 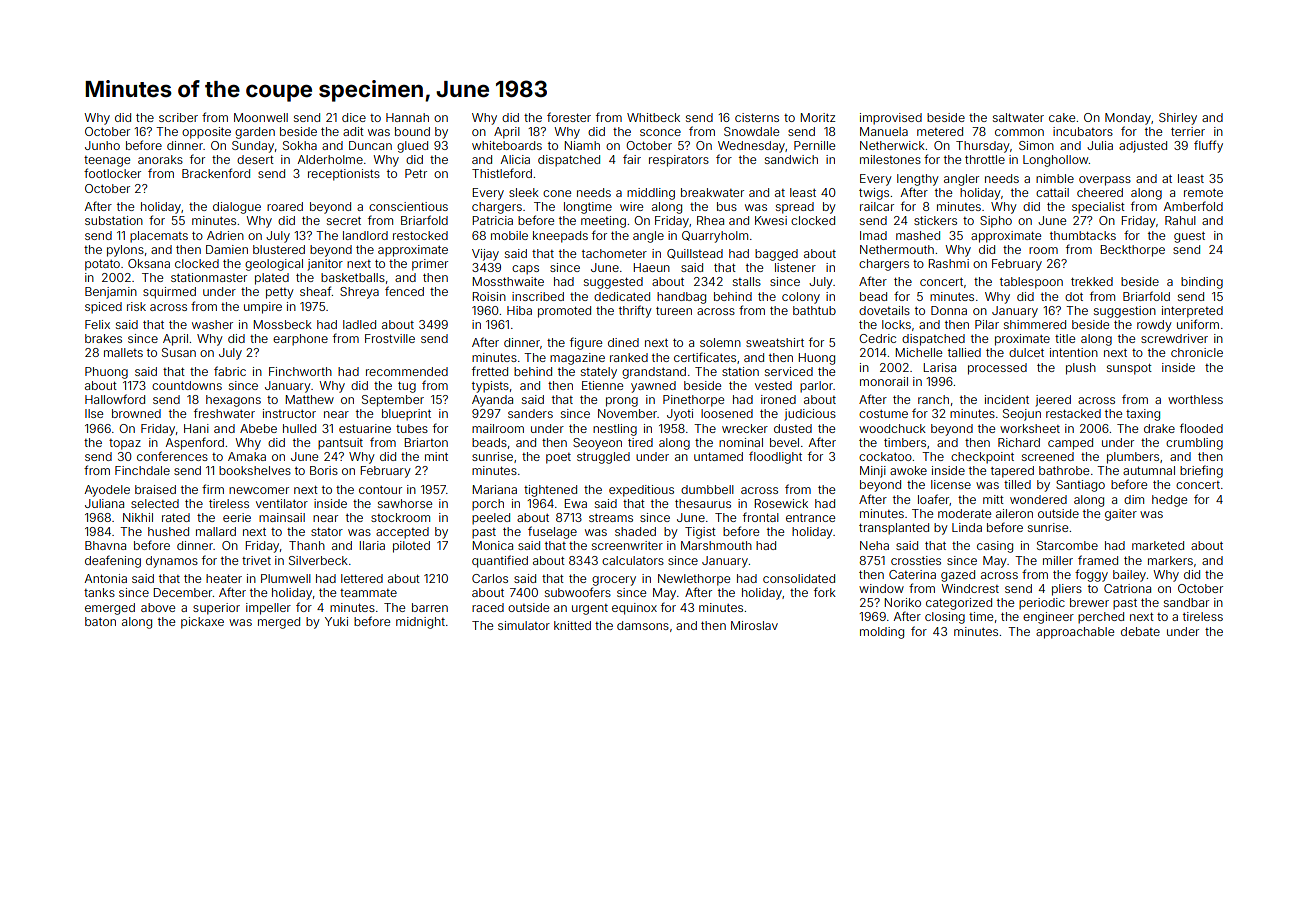 I want to click on cake, so click(x=1062, y=117).
